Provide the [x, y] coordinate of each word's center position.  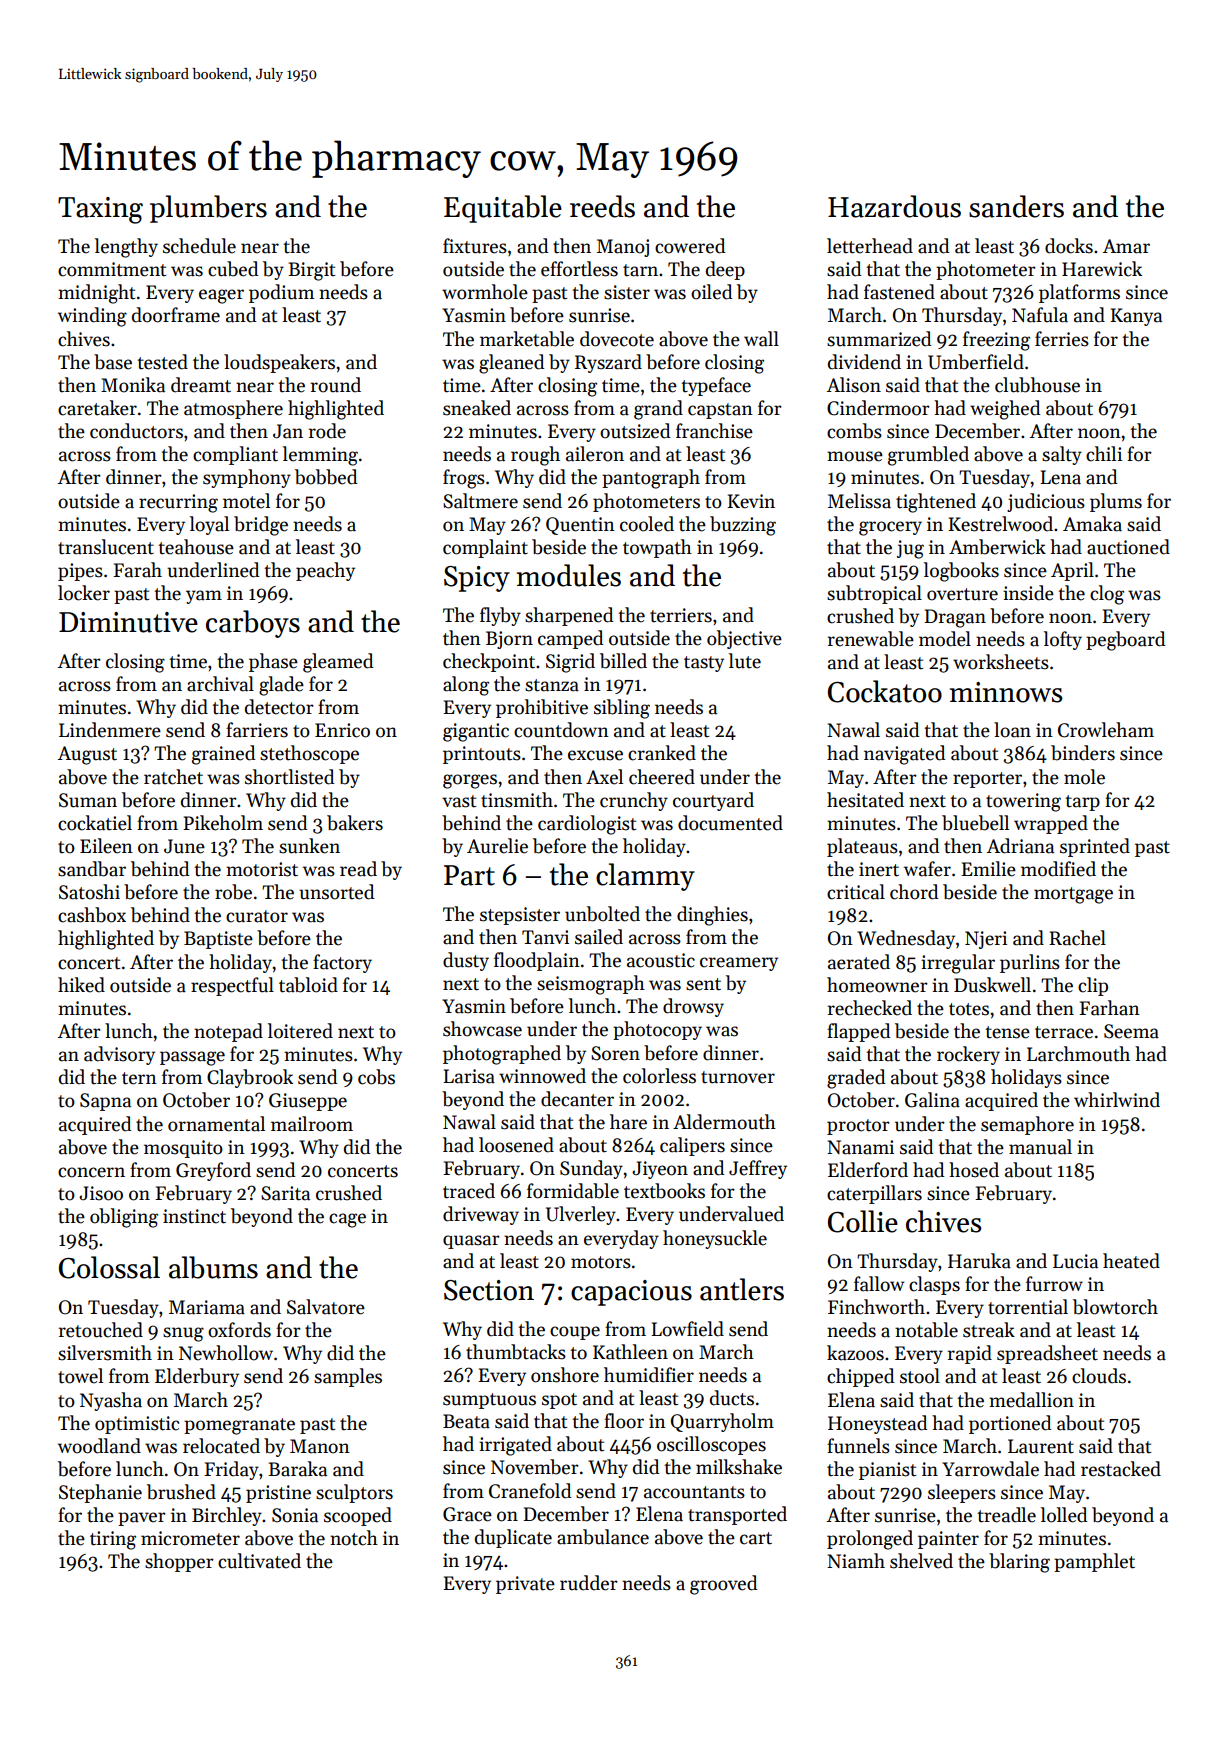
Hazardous [894, 206]
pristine [278, 1494]
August [87, 755]
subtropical [874, 594]
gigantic [476, 732]
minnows [1006, 692]
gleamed [338, 663]
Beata [466, 1421]
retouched [101, 1330]
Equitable [503, 209]
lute [745, 661]
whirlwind [1117, 1100]
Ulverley [581, 1215]
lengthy [126, 248]
